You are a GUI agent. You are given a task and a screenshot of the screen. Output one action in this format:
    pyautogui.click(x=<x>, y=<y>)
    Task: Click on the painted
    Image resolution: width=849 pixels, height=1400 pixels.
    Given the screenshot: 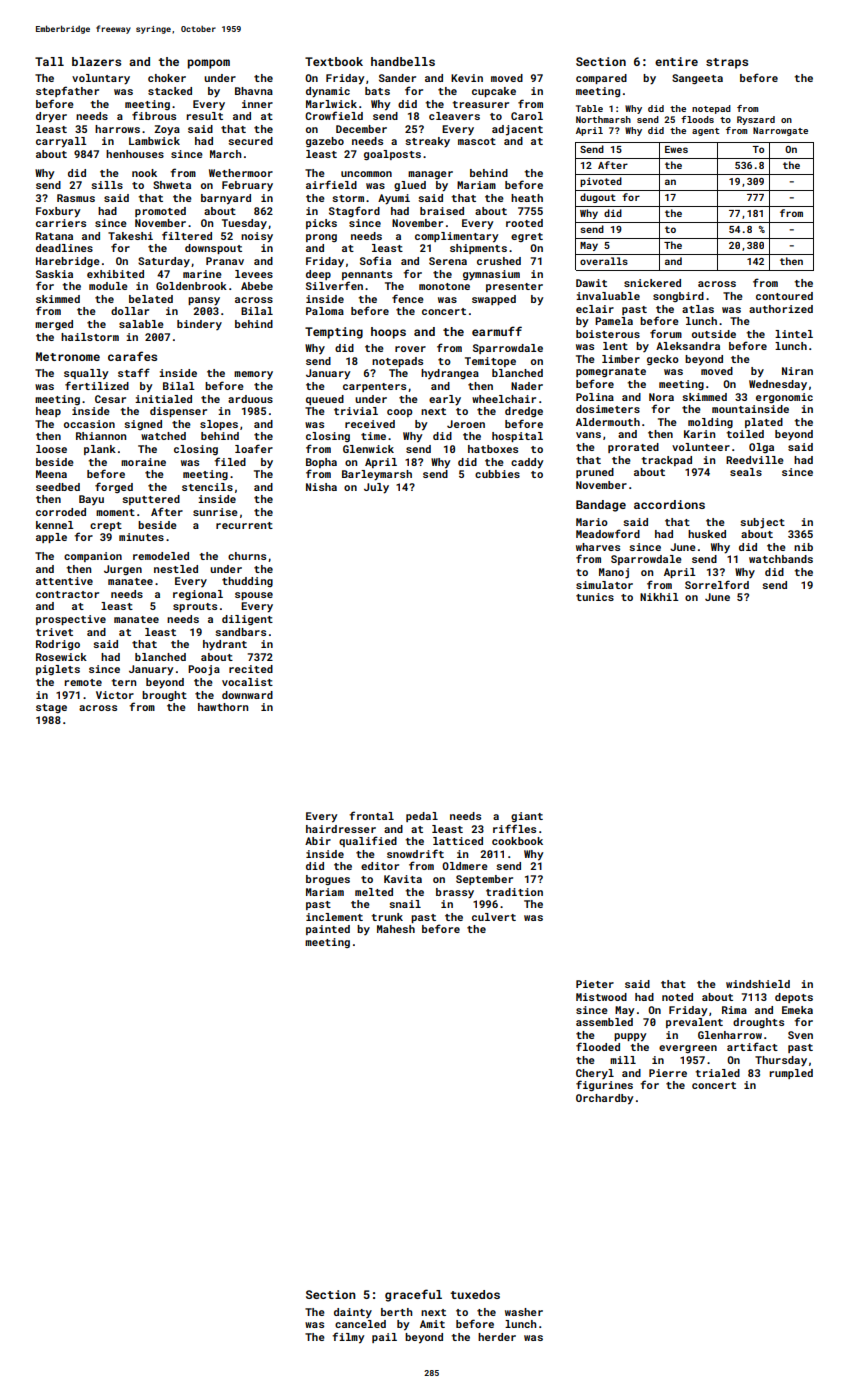 What is the action you would take?
    pyautogui.click(x=328, y=930)
